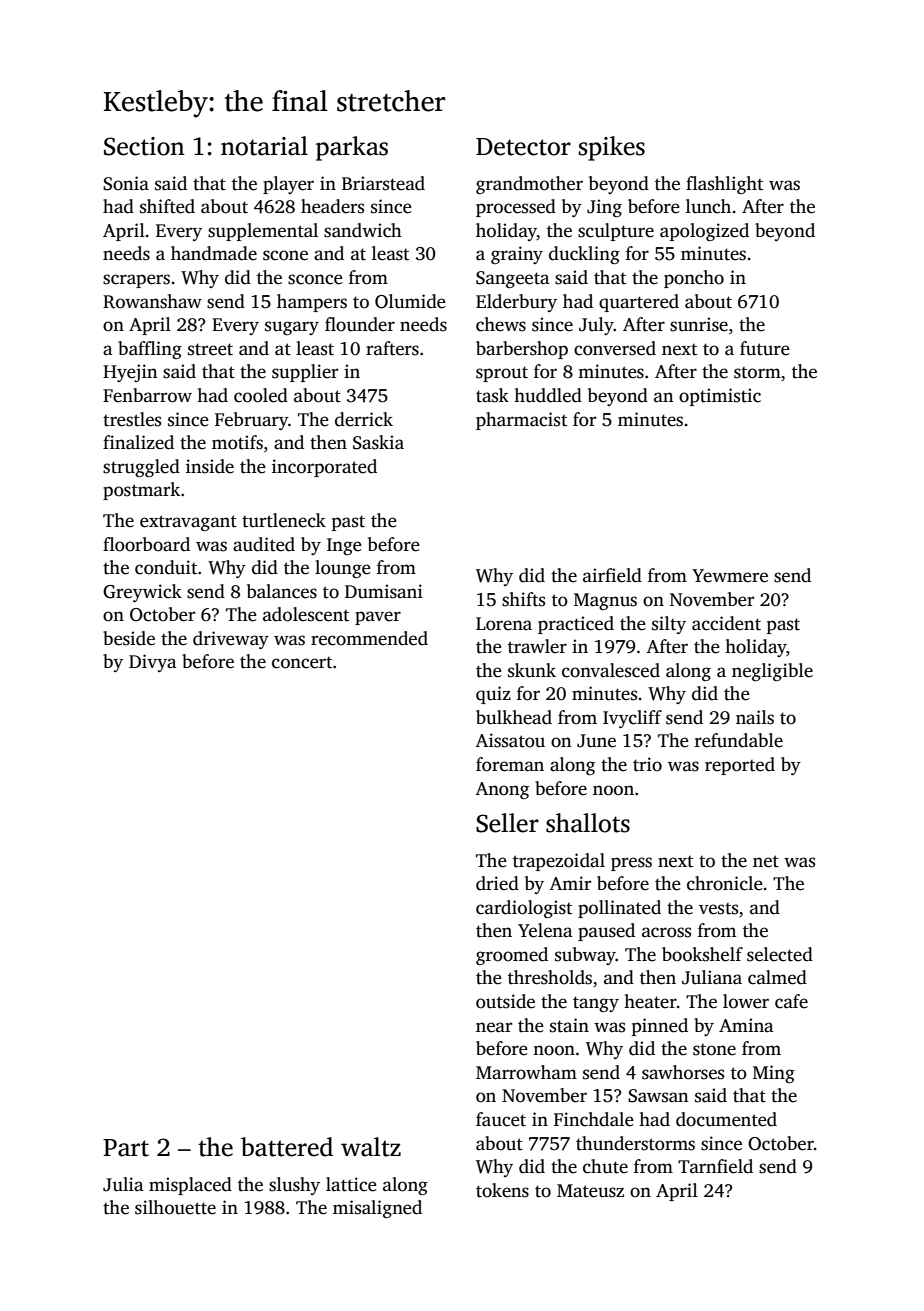 The height and width of the document is (1311, 924). Describe the element at coordinates (190, 1186) in the document. I see `misplaced` at that location.
